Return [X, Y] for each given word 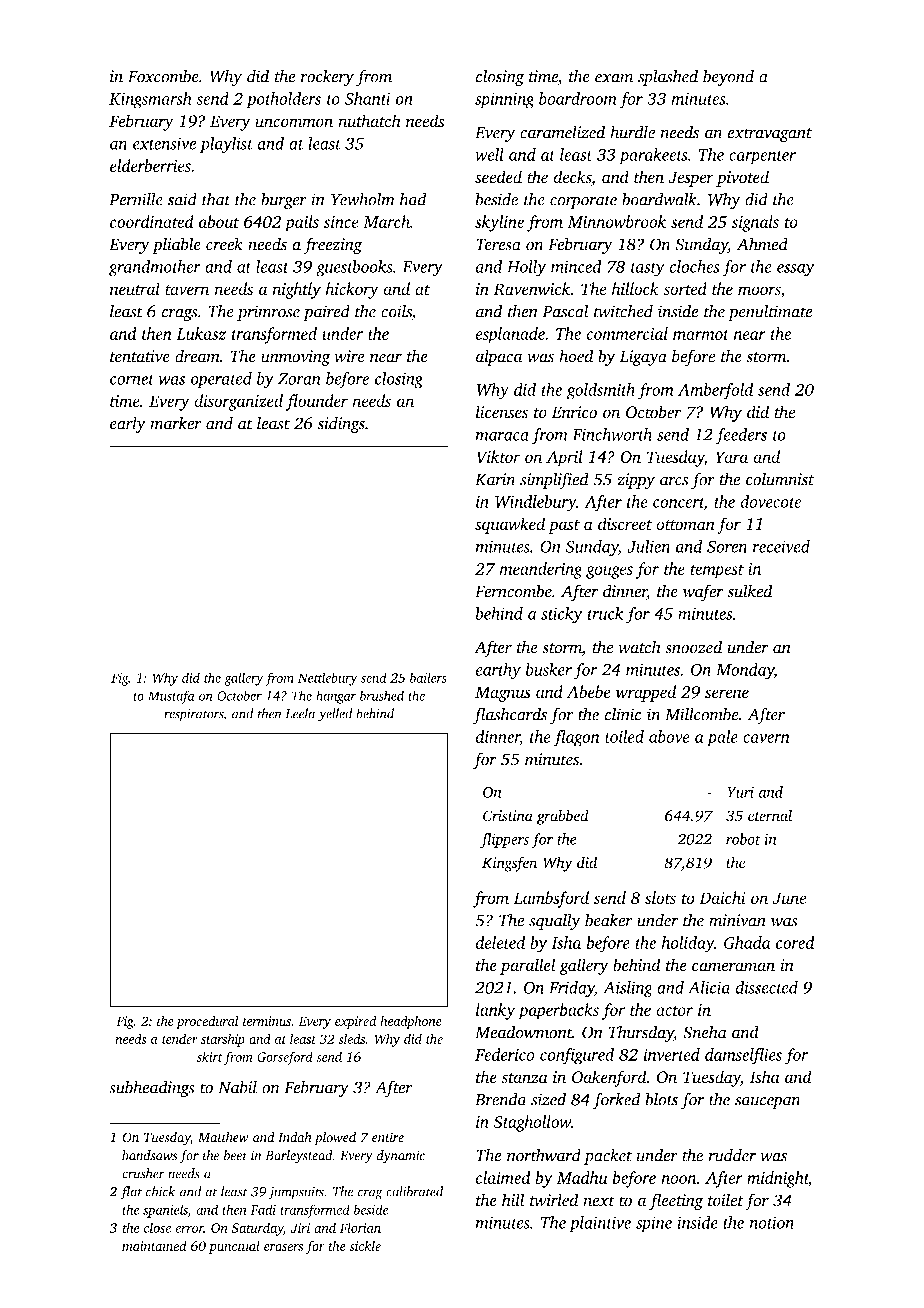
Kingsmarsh [150, 100]
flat [131, 1193]
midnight [778, 1179]
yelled [335, 715]
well [489, 154]
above [669, 736]
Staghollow [532, 1123]
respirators [193, 715]
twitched [623, 311]
